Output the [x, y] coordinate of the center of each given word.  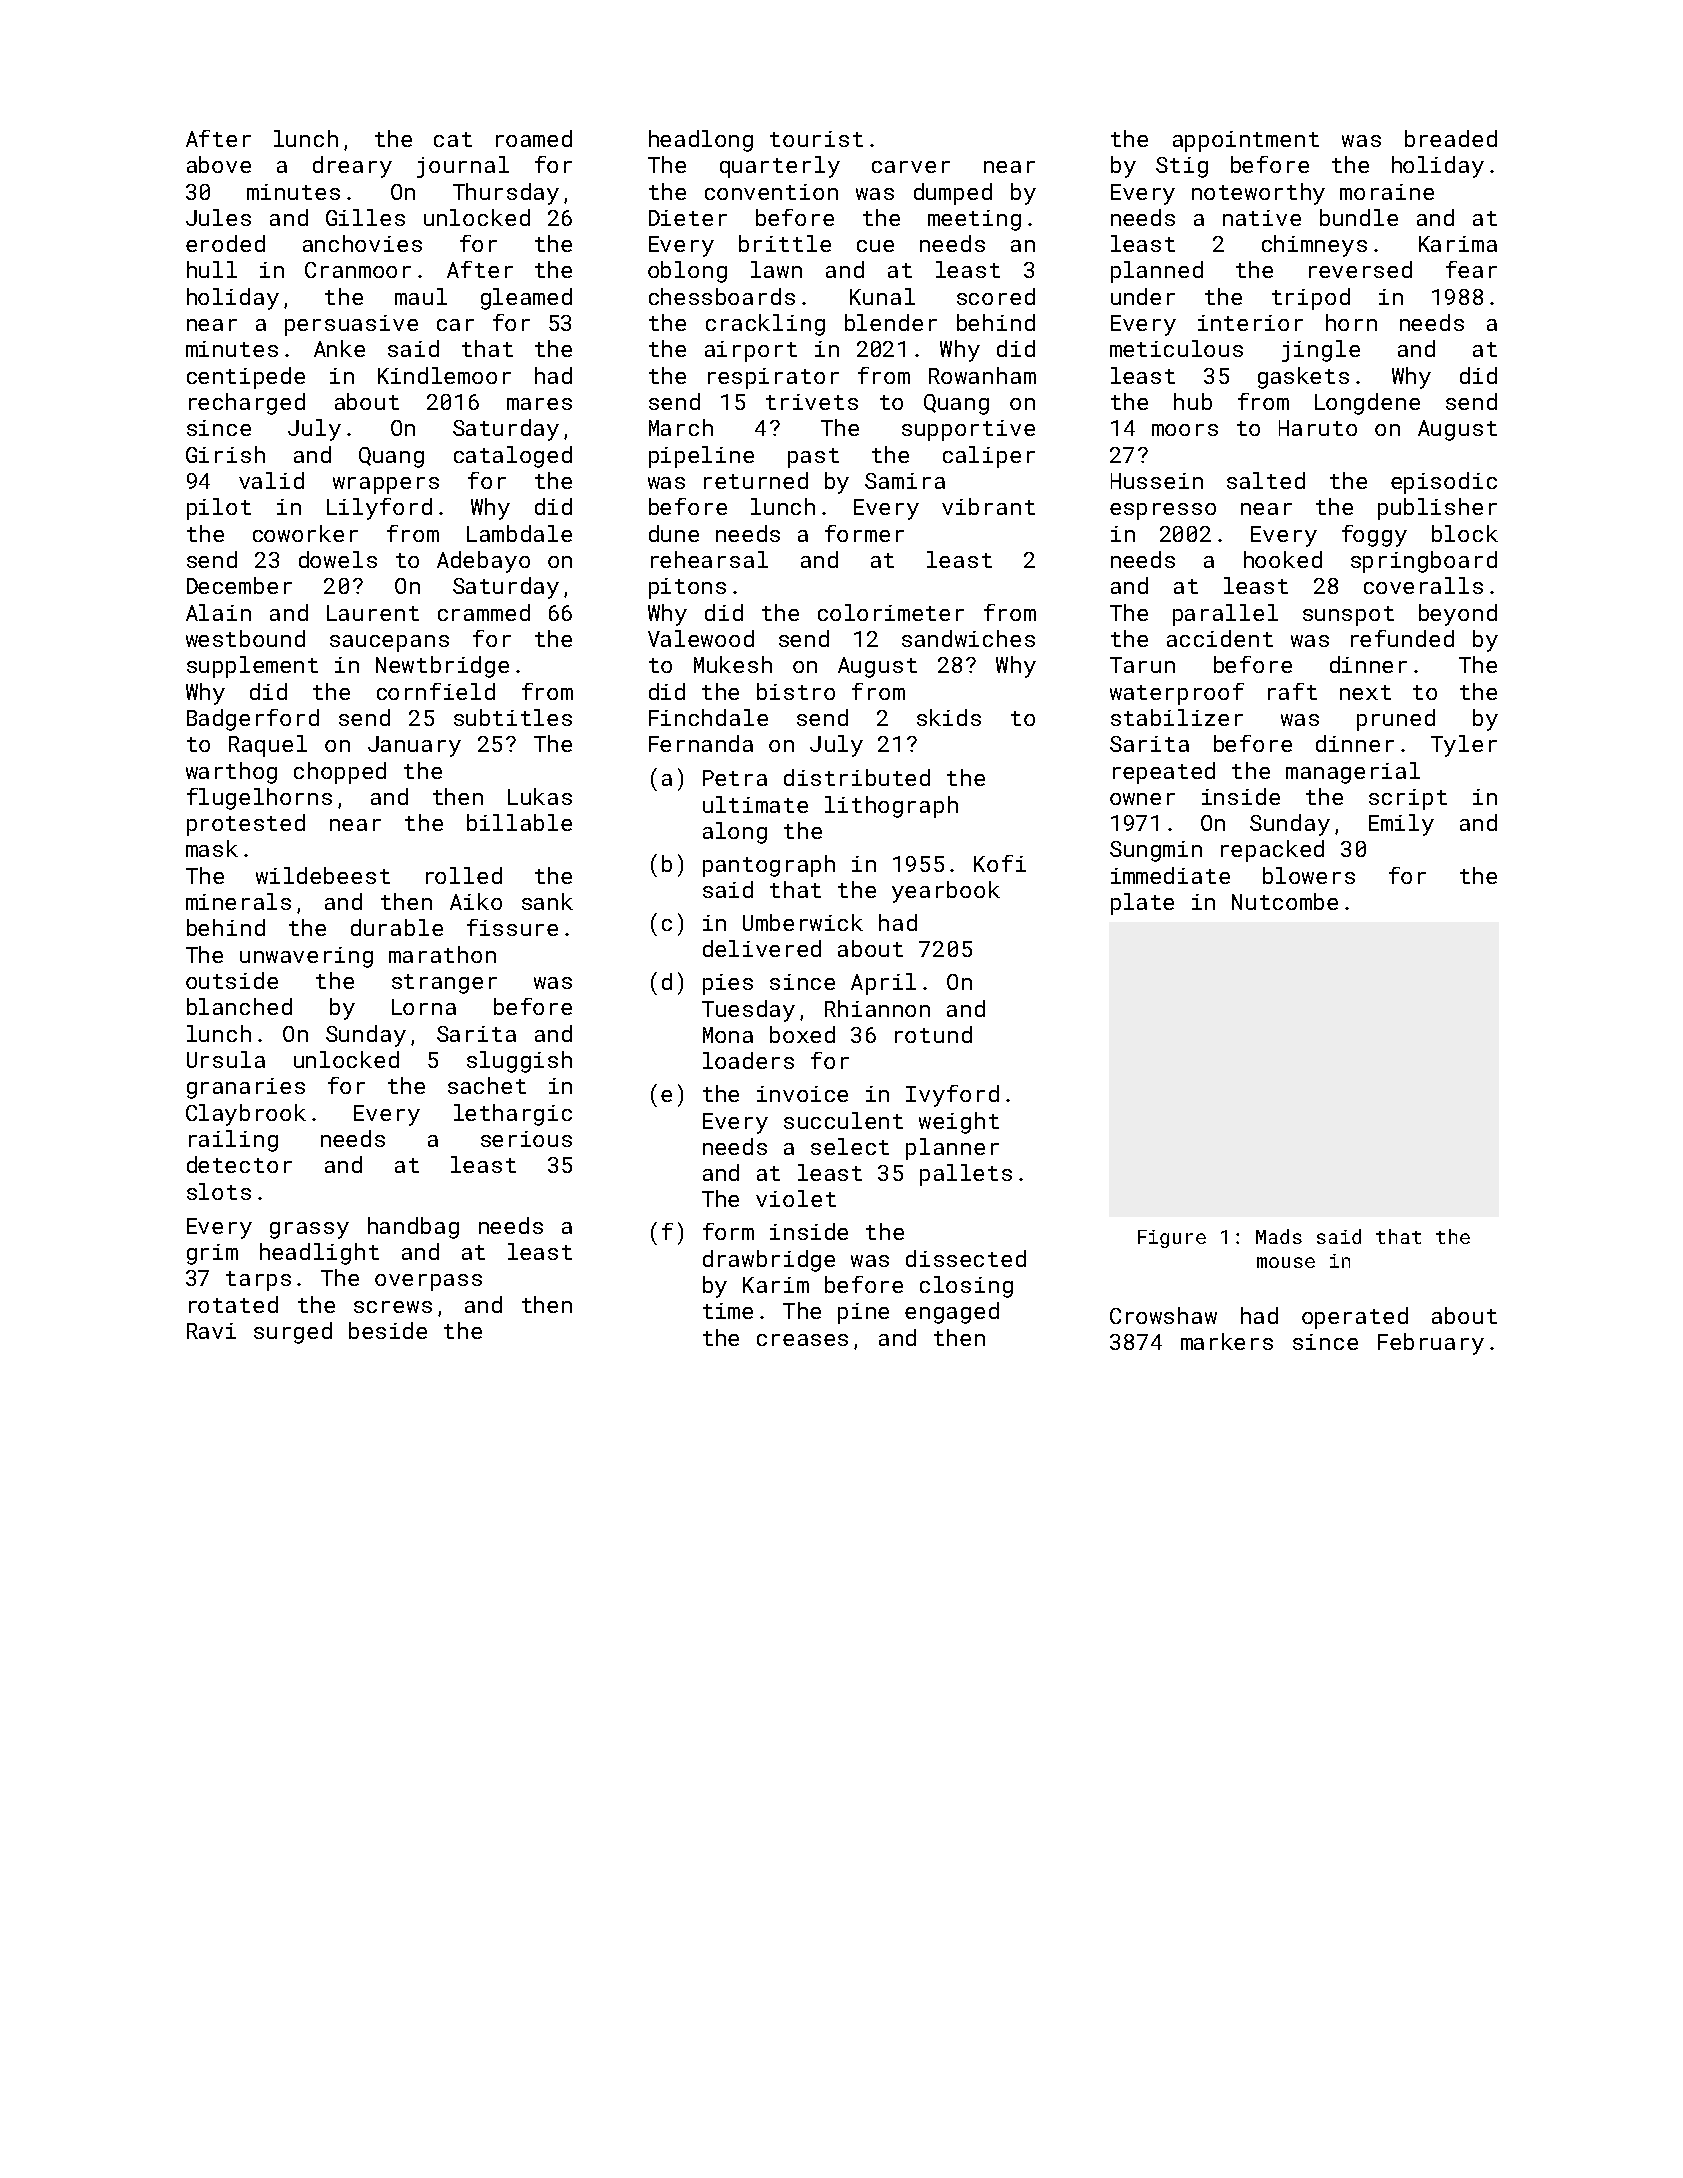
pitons [687, 588]
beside [388, 1330]
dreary [352, 167]
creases [802, 1340]
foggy [1374, 536]
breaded [1451, 138]
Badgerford [253, 720]
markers [1227, 1341]
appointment [1246, 141]
